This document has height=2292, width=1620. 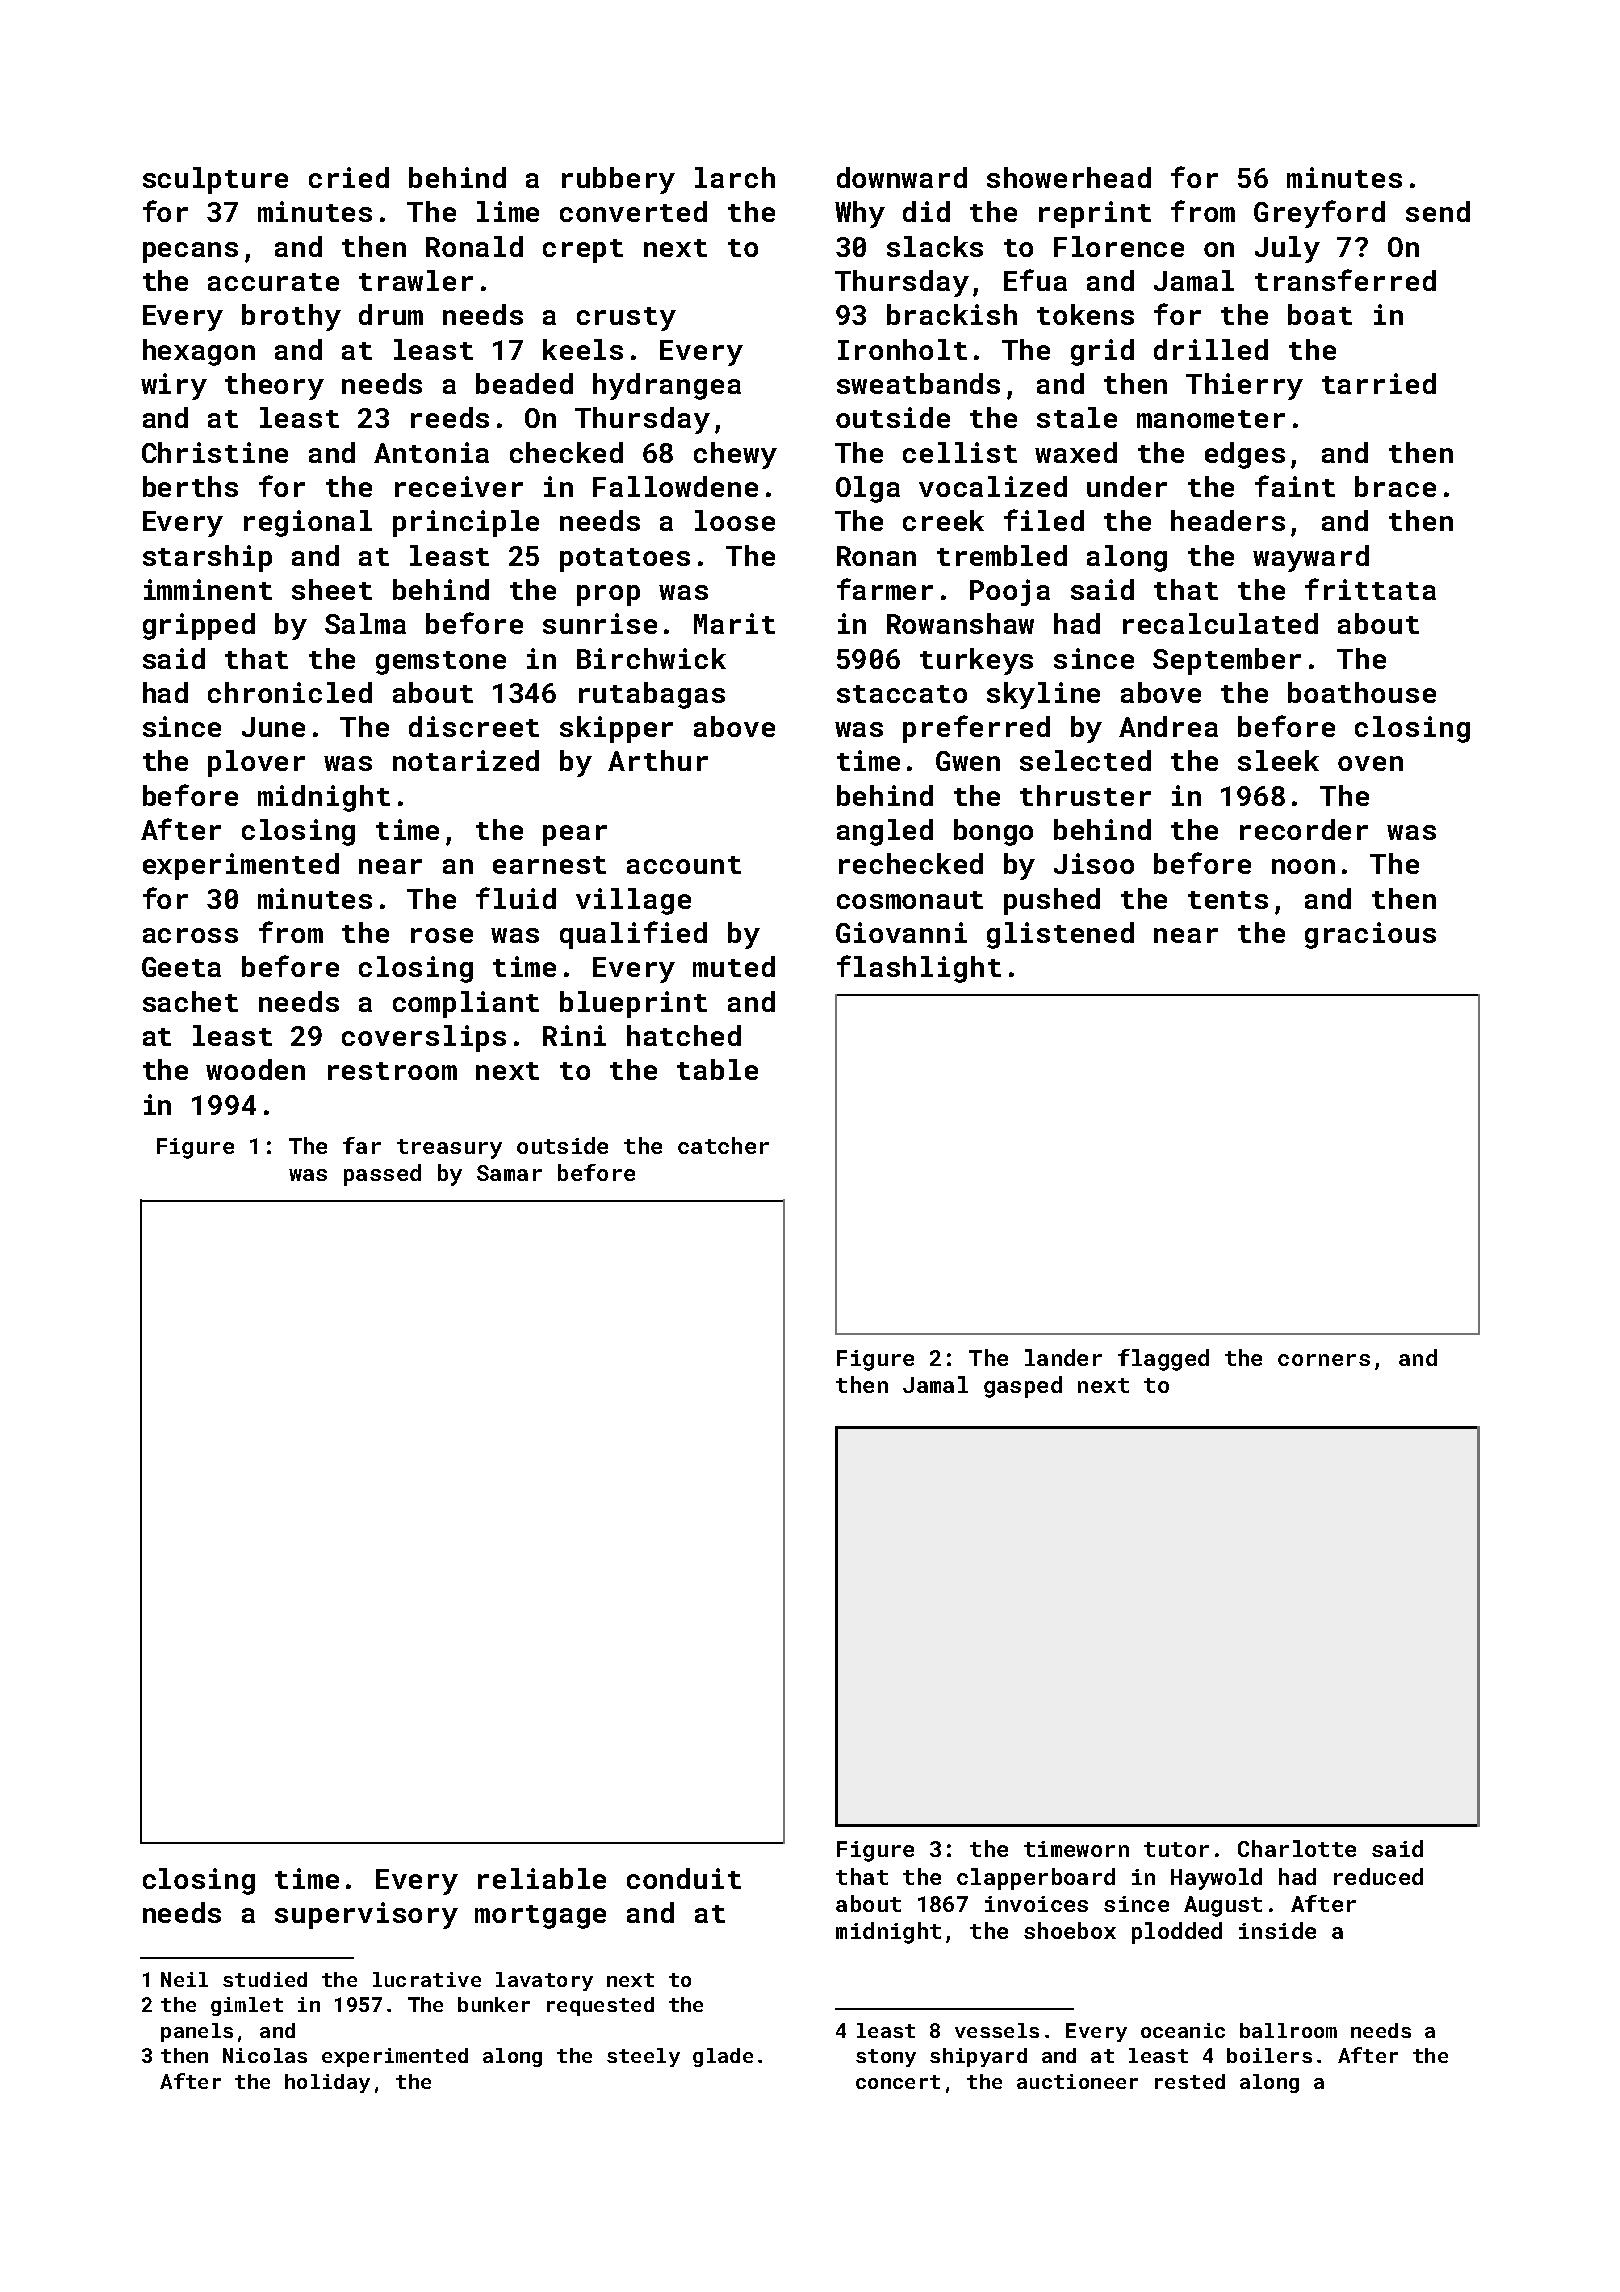 What do you see at coordinates (1023, 1387) in the document?
I see `gasped` at bounding box center [1023, 1387].
